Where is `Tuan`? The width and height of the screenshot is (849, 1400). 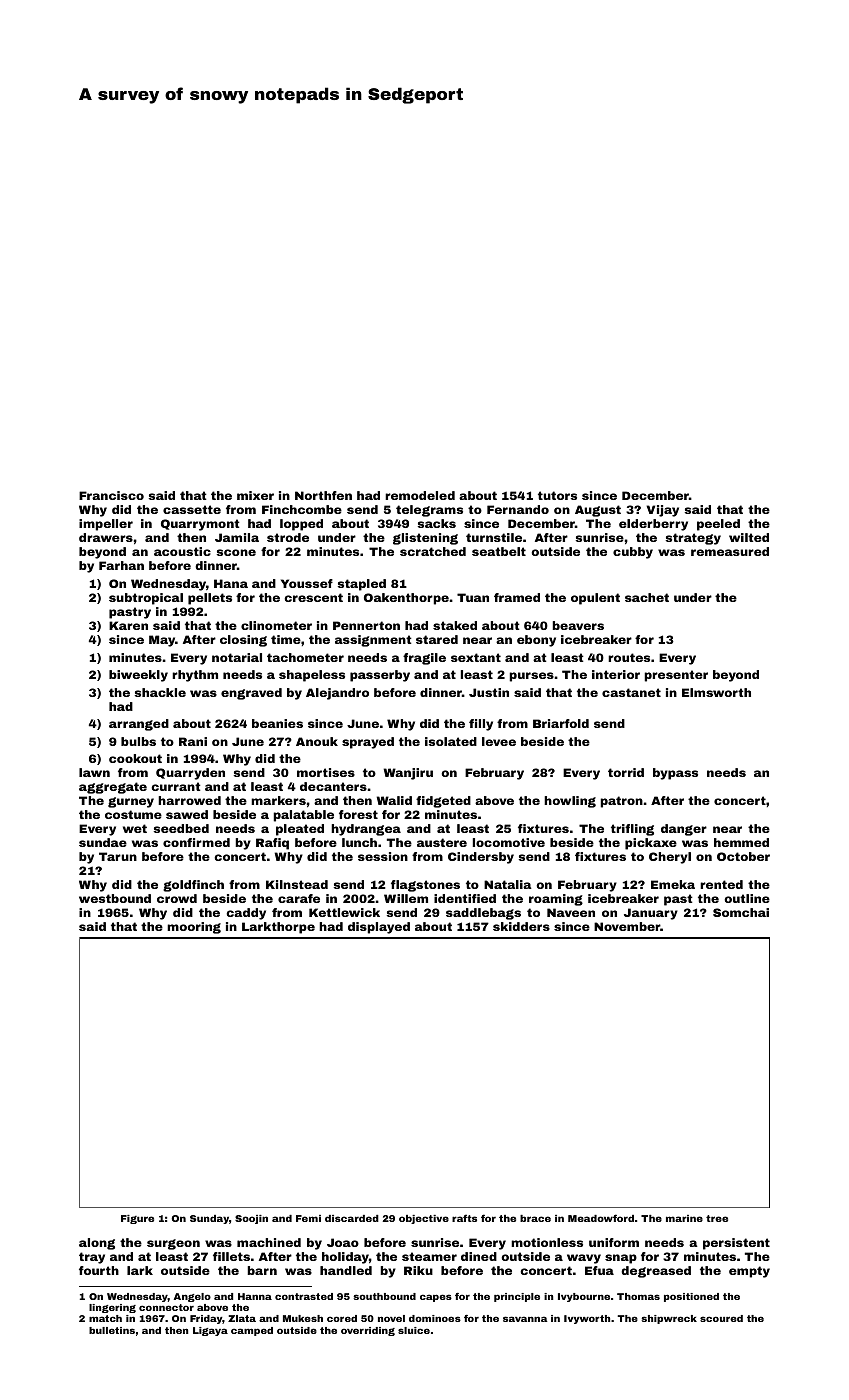
Tuan is located at coordinates (473, 597).
